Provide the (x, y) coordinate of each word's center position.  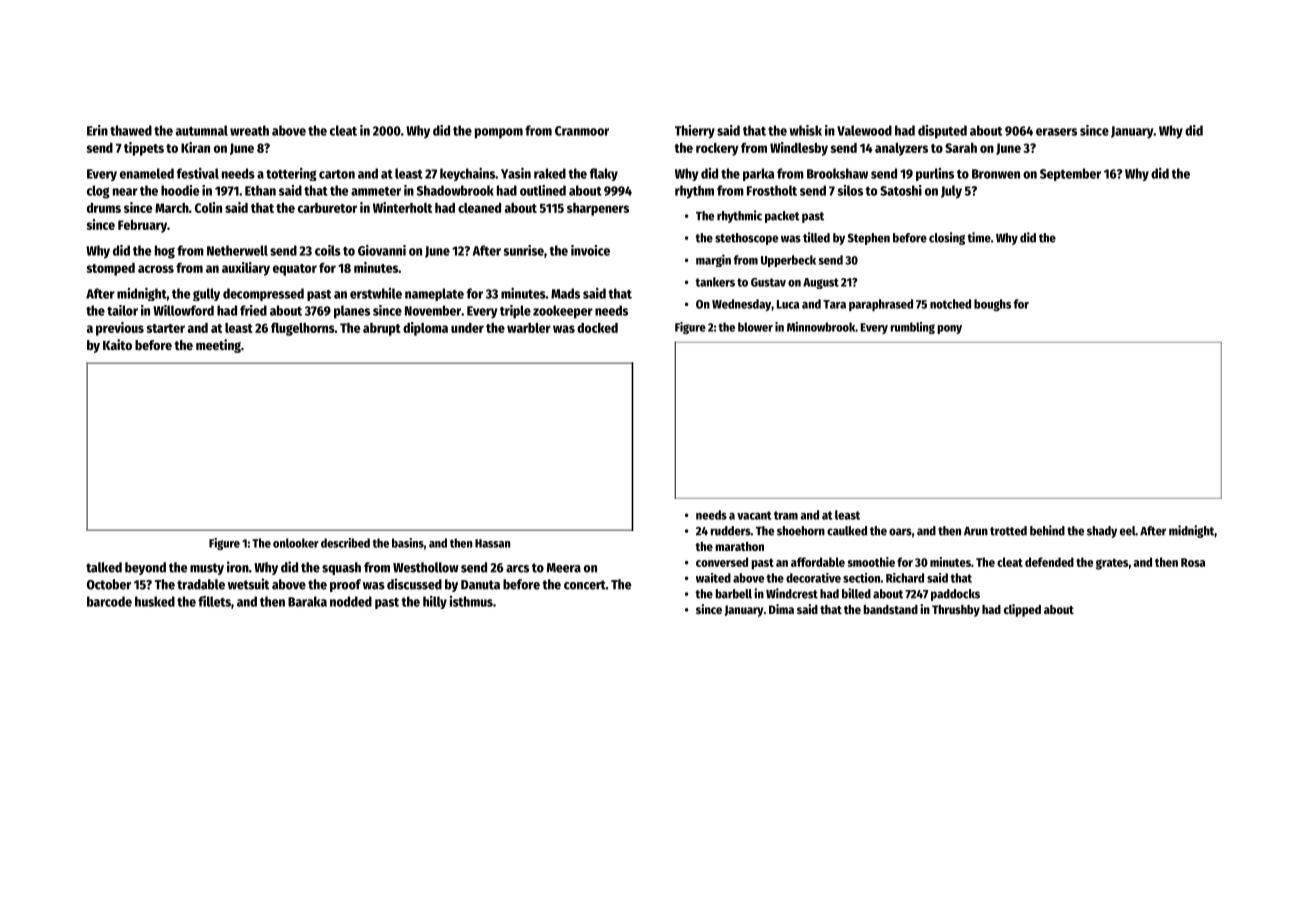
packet (782, 217)
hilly (435, 602)
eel (1127, 531)
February (142, 226)
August (821, 283)
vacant (754, 515)
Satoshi (901, 190)
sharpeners (598, 209)
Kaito (117, 344)
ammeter (376, 191)
